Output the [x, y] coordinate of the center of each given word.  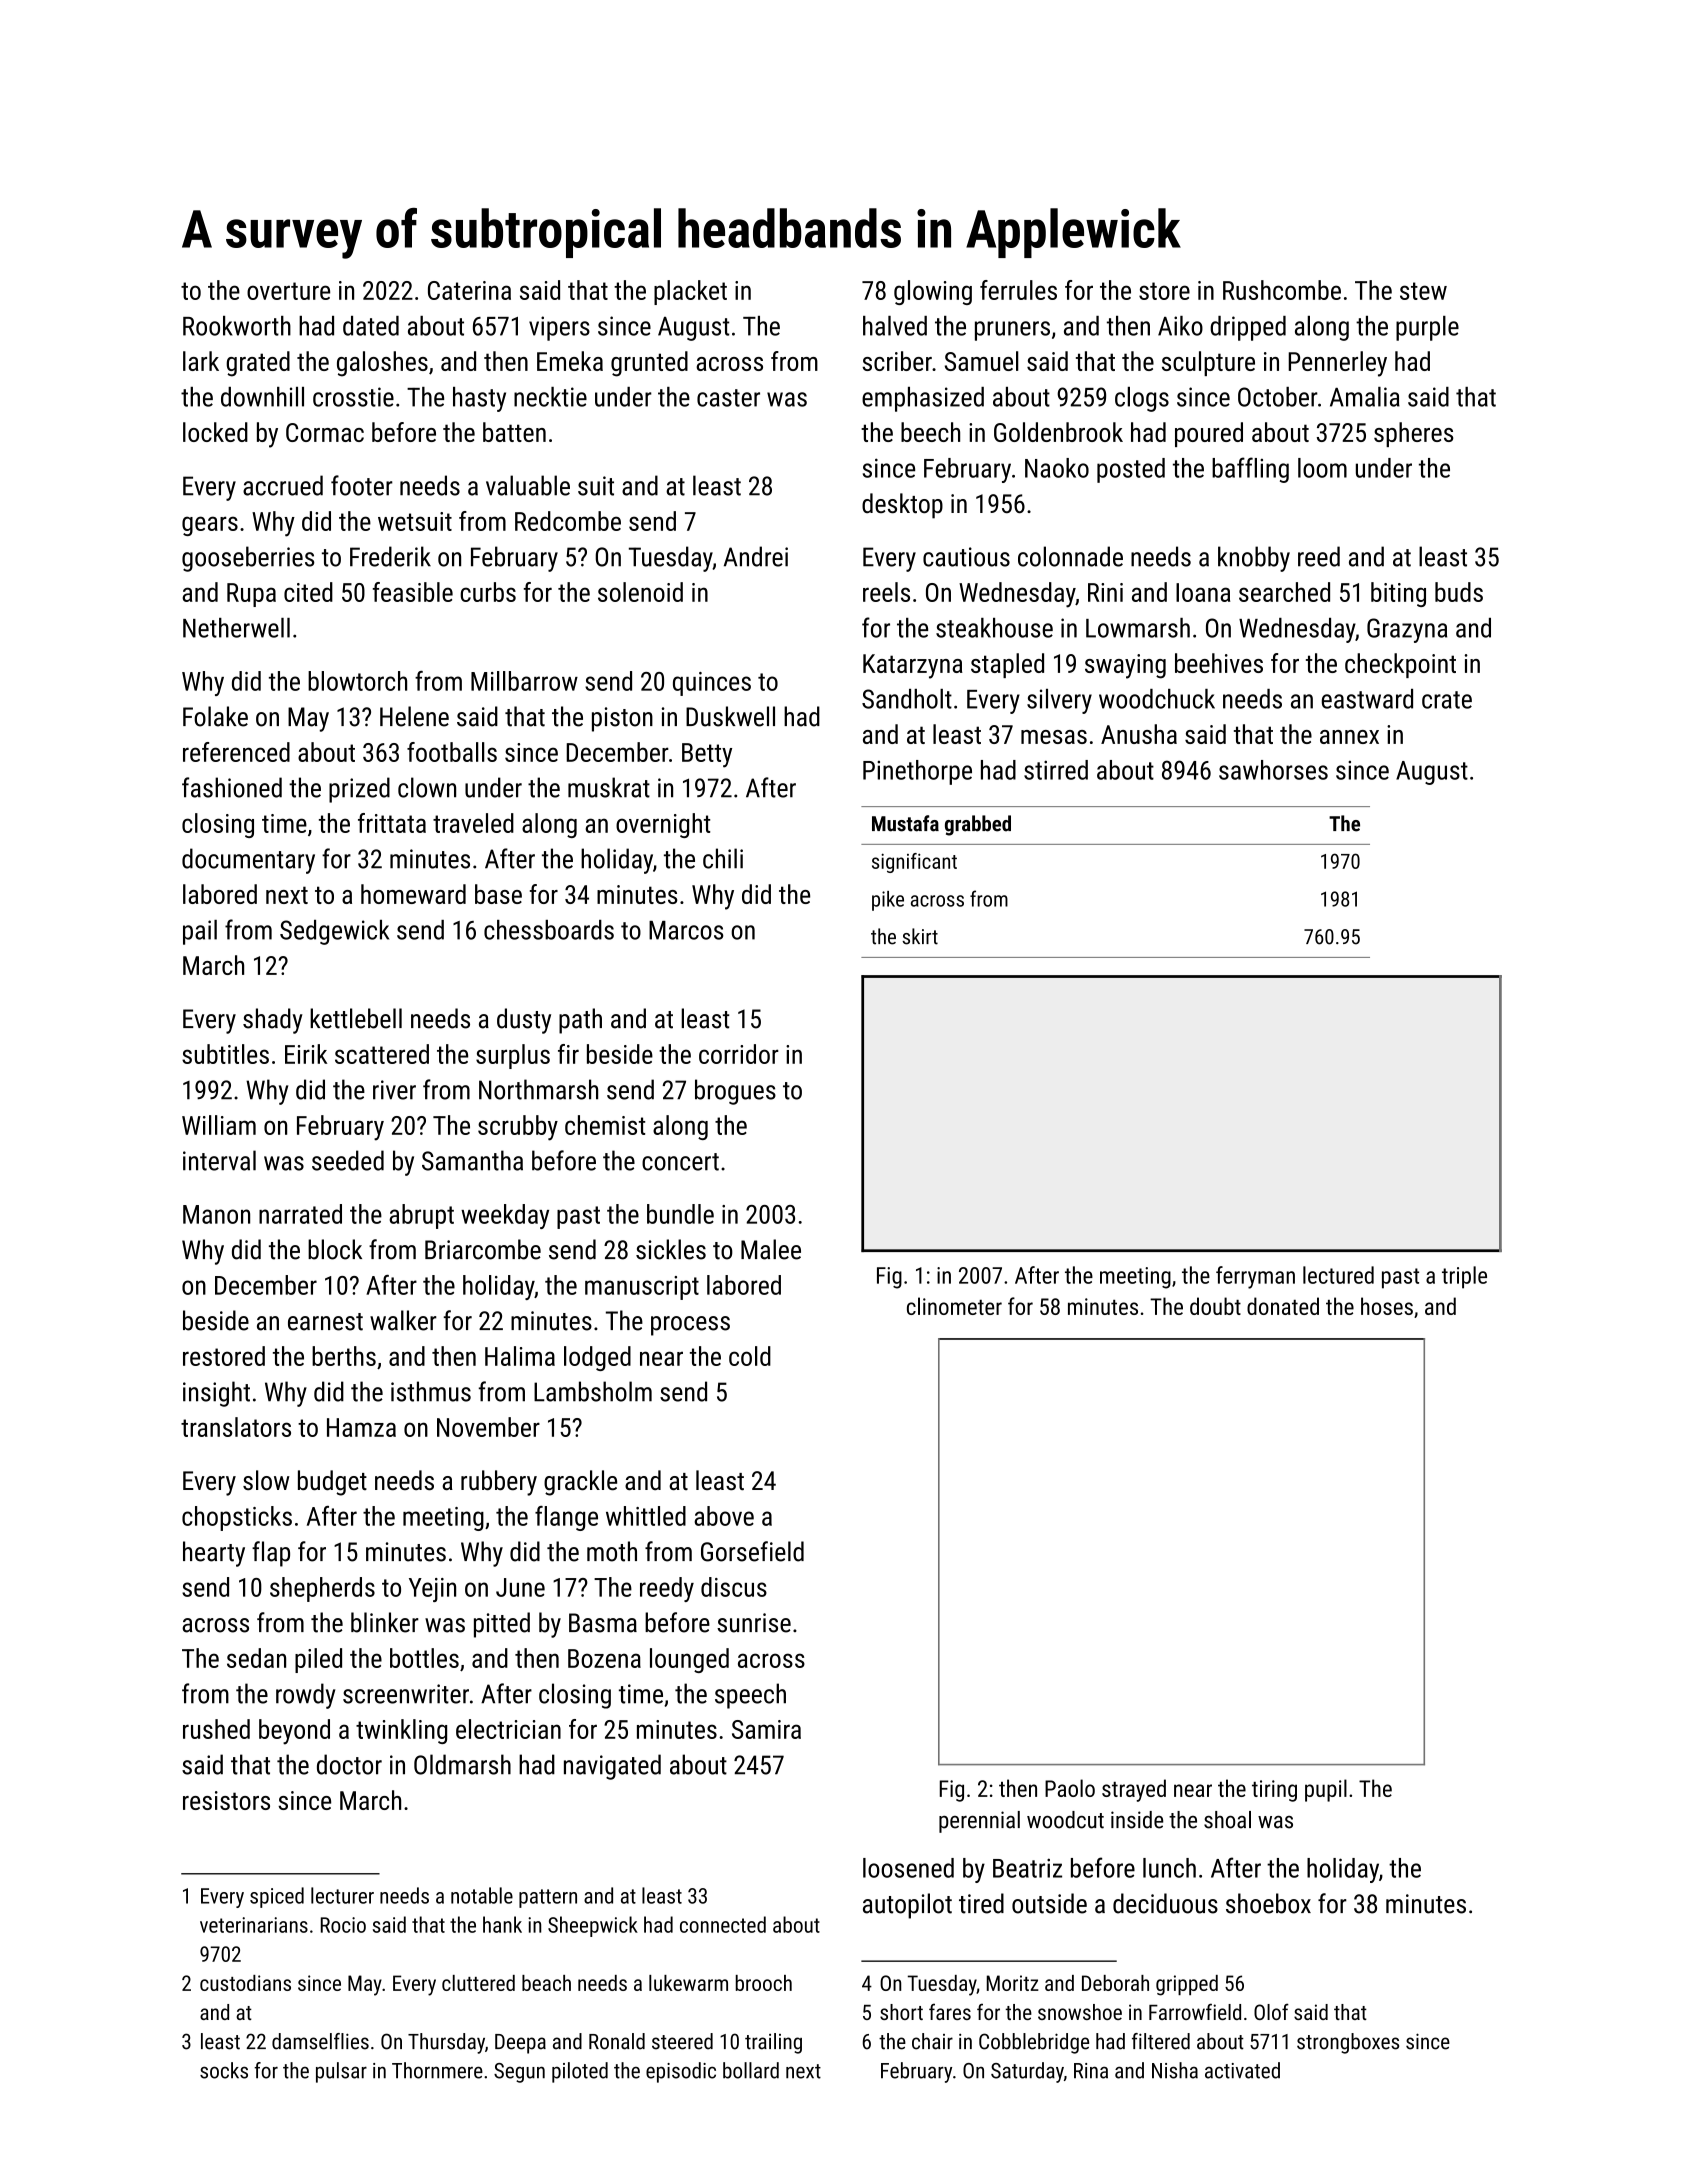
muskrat [609, 787]
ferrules [1018, 290]
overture [288, 291]
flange [566, 1518]
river [394, 1090]
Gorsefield [752, 1551]
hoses [1387, 1306]
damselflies [320, 2041]
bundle [680, 1214]
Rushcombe [1282, 290]
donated [1283, 1306]
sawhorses [1273, 770]
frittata [392, 823]
